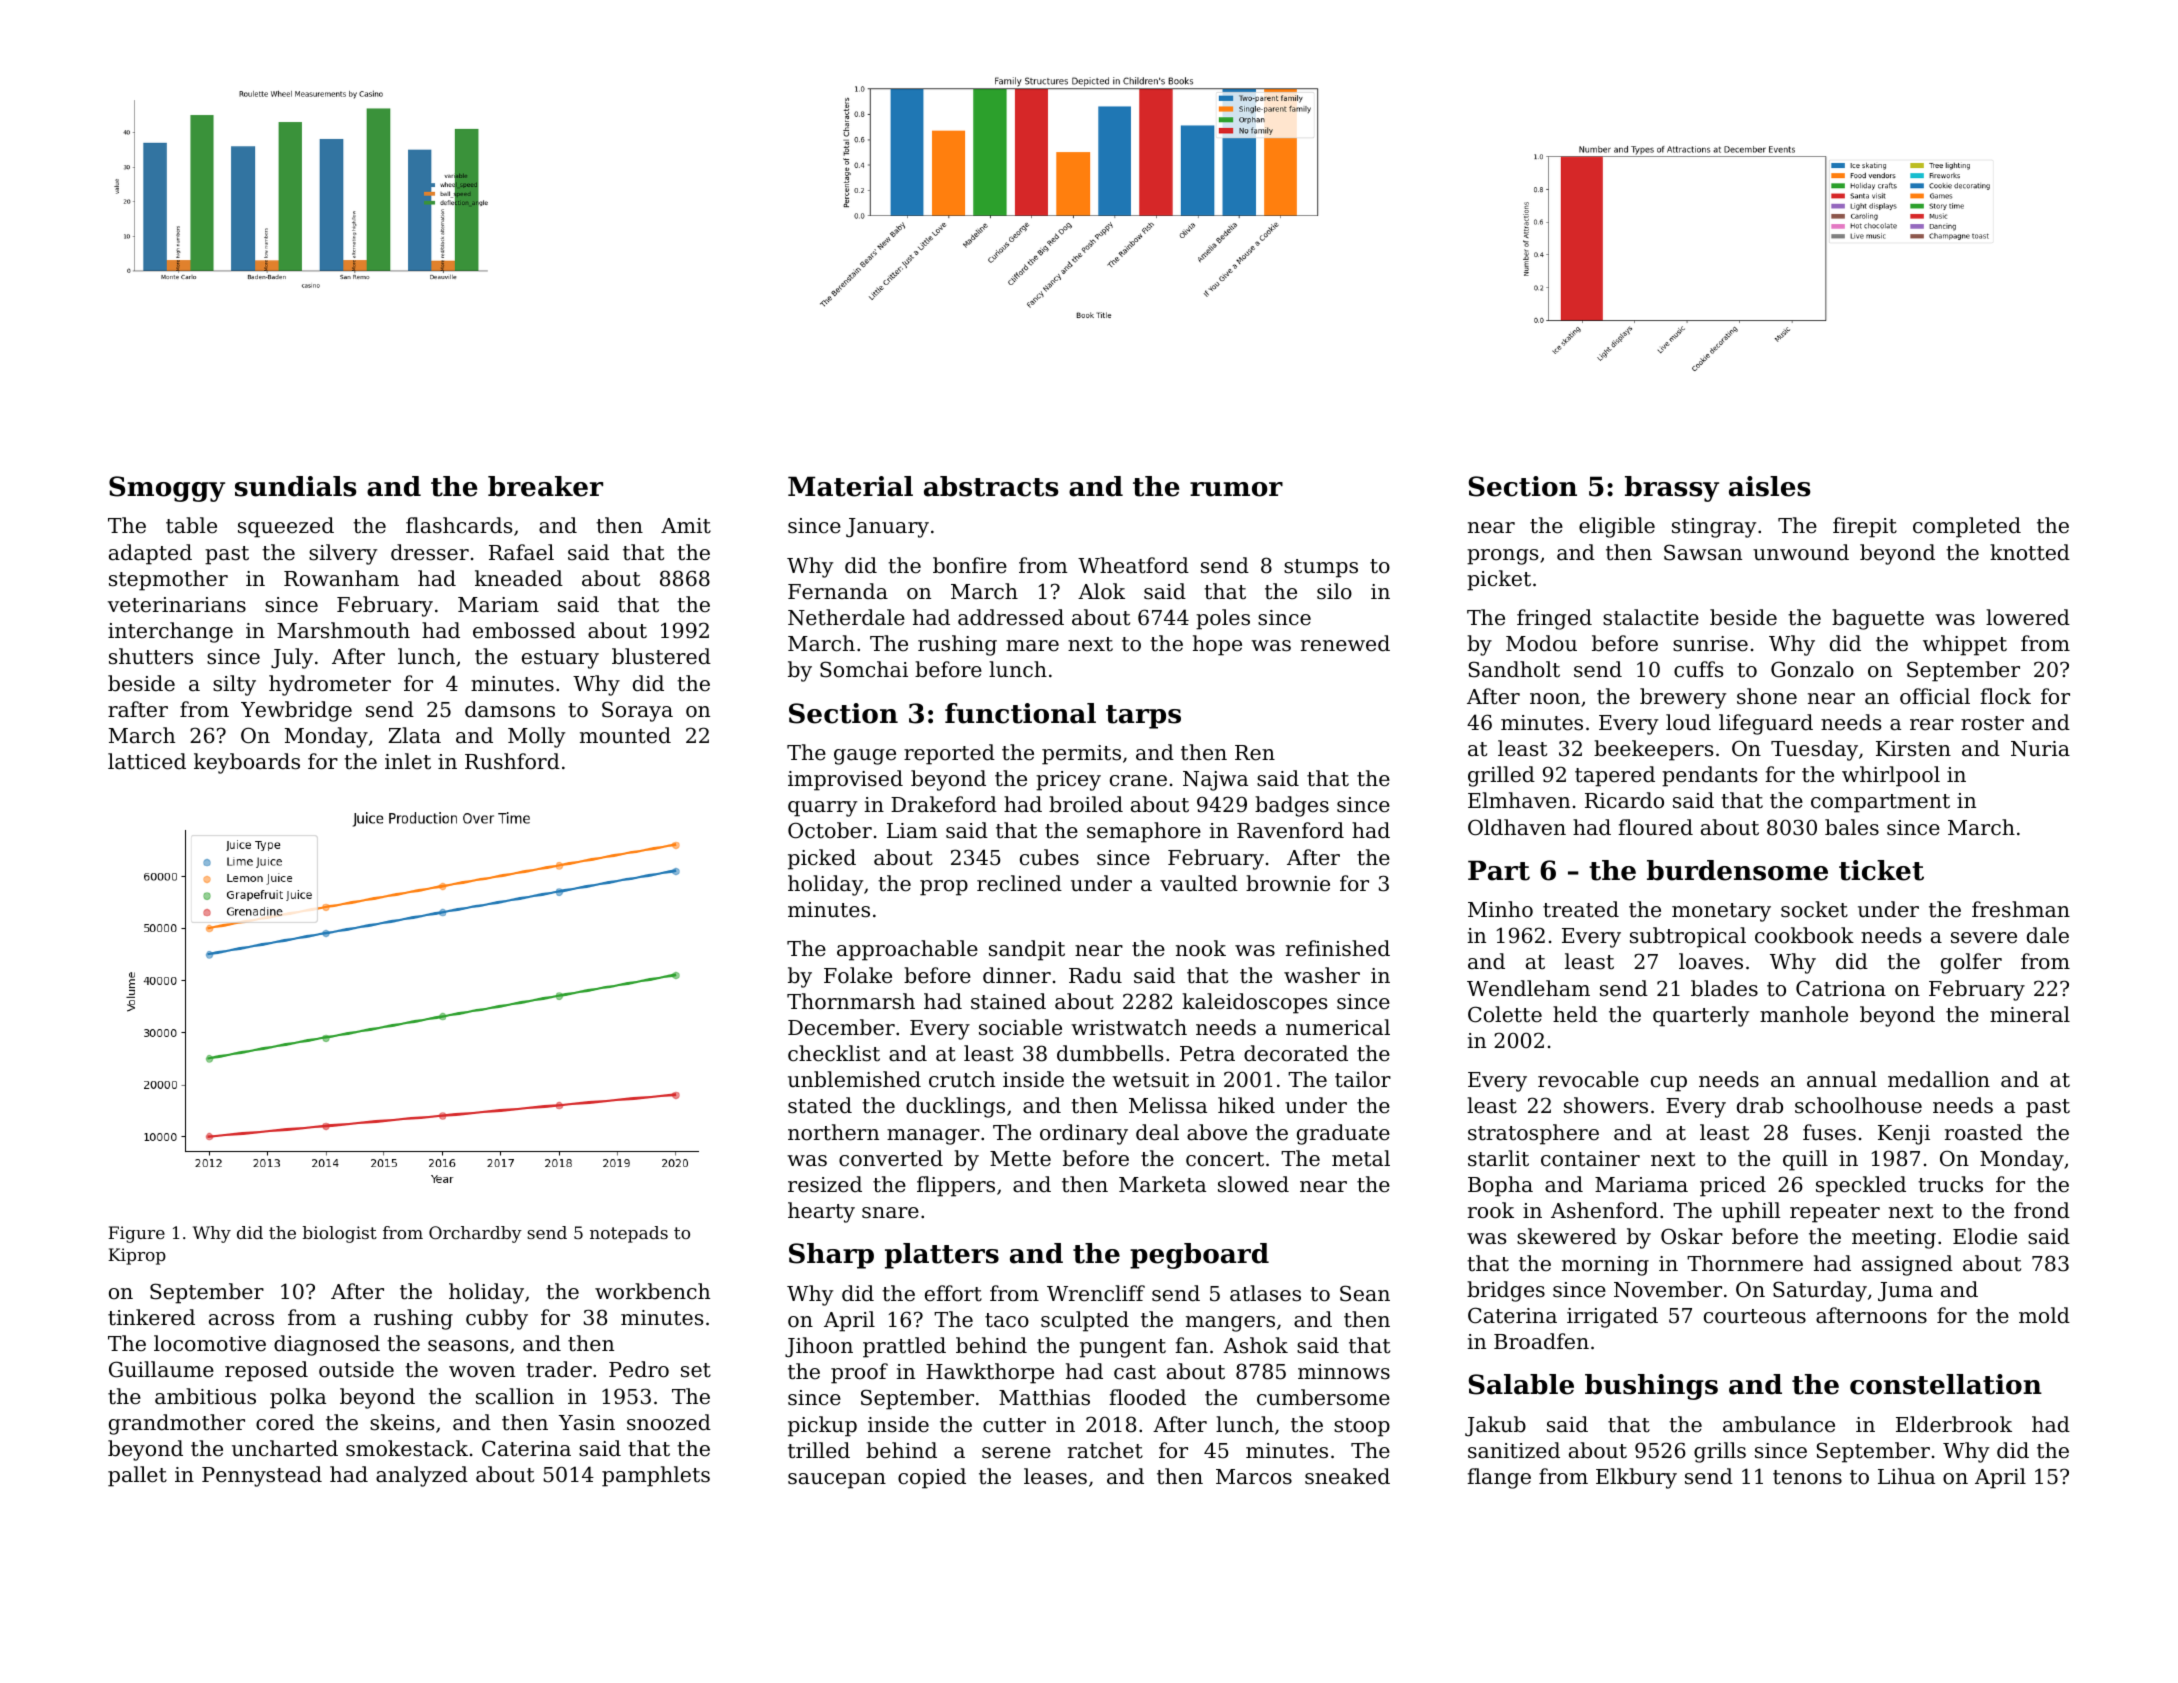  Describe the element at coordinates (167, 489) in the page. I see `Smoggy` at that location.
